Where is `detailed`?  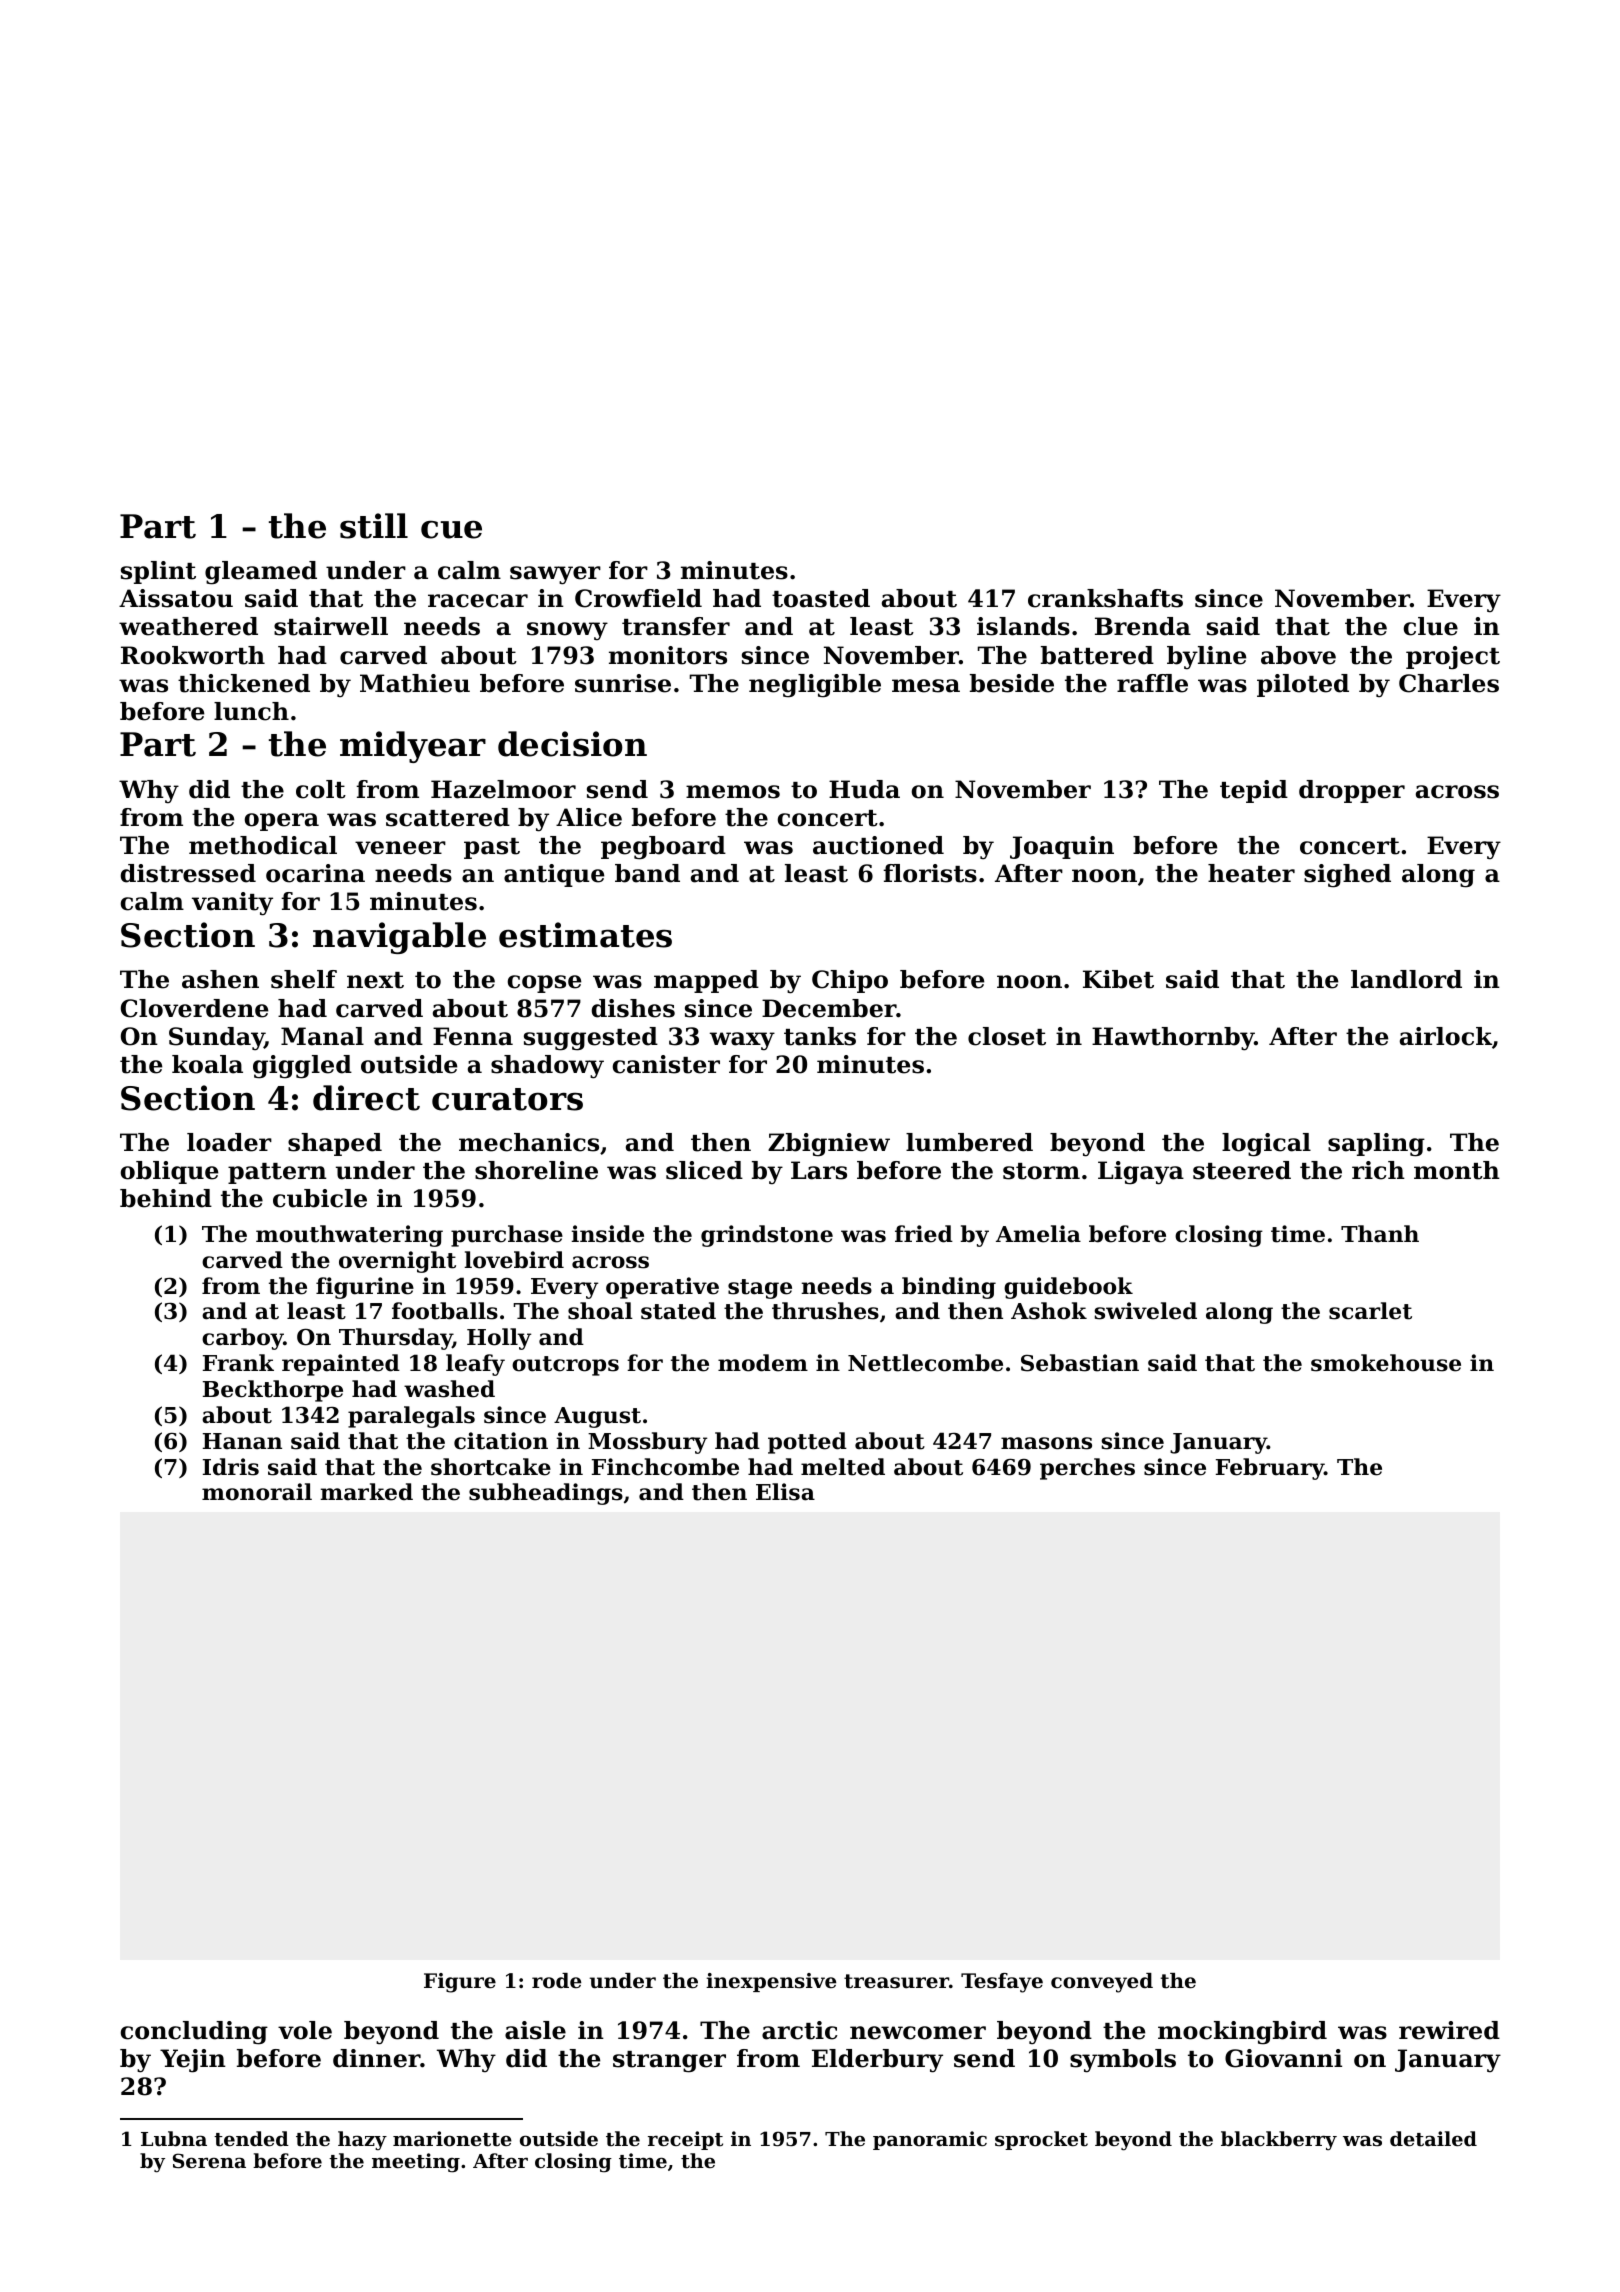
detailed is located at coordinates (1433, 2139).
